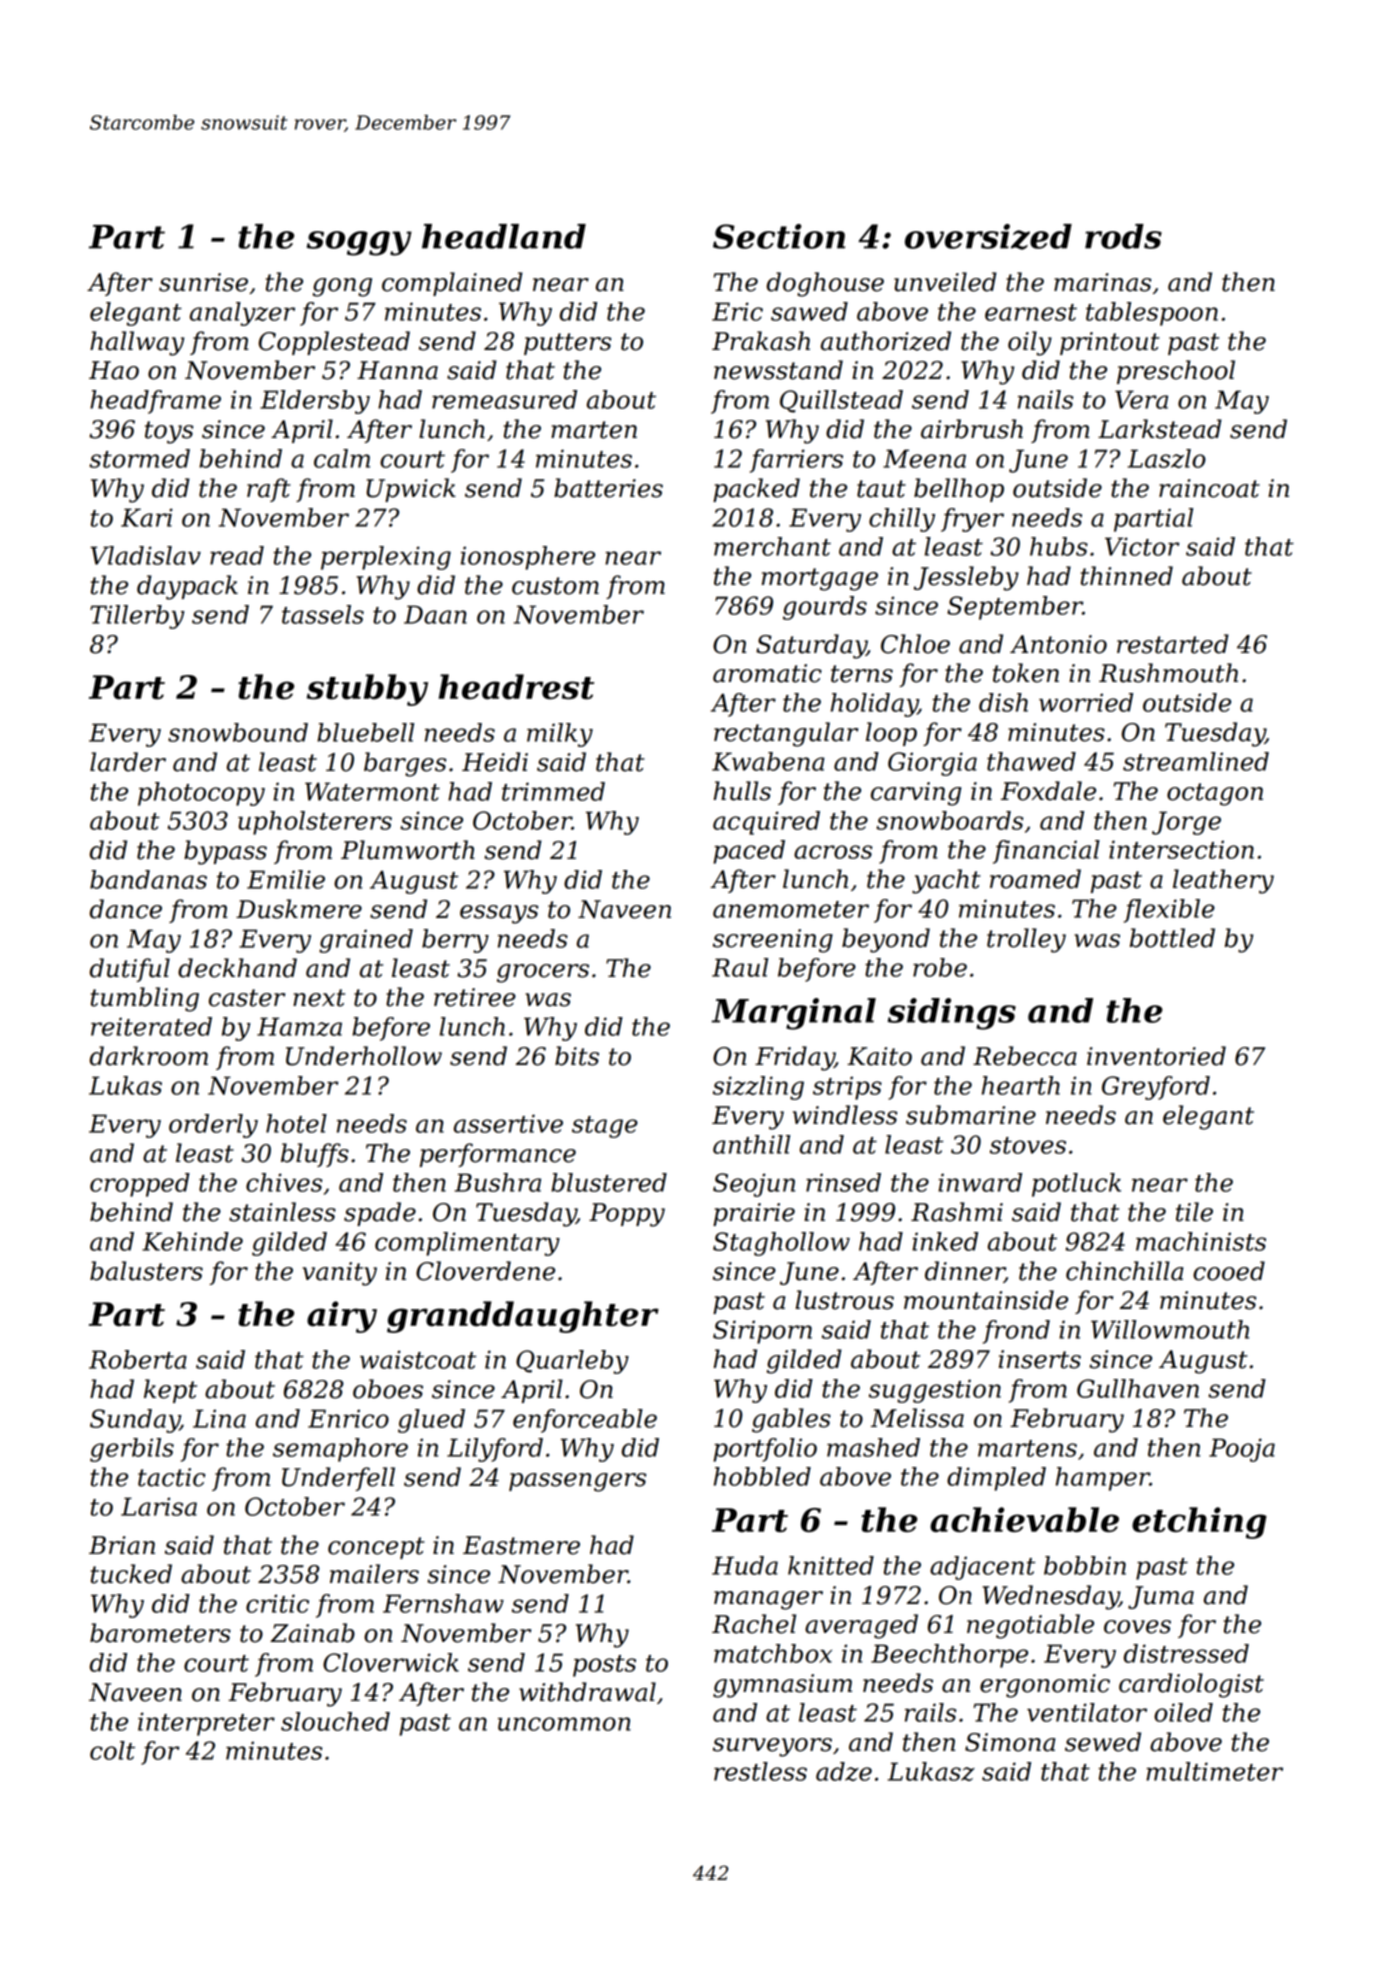 Image resolution: width=1386 pixels, height=1969 pixels. I want to click on Chloe, so click(915, 644).
